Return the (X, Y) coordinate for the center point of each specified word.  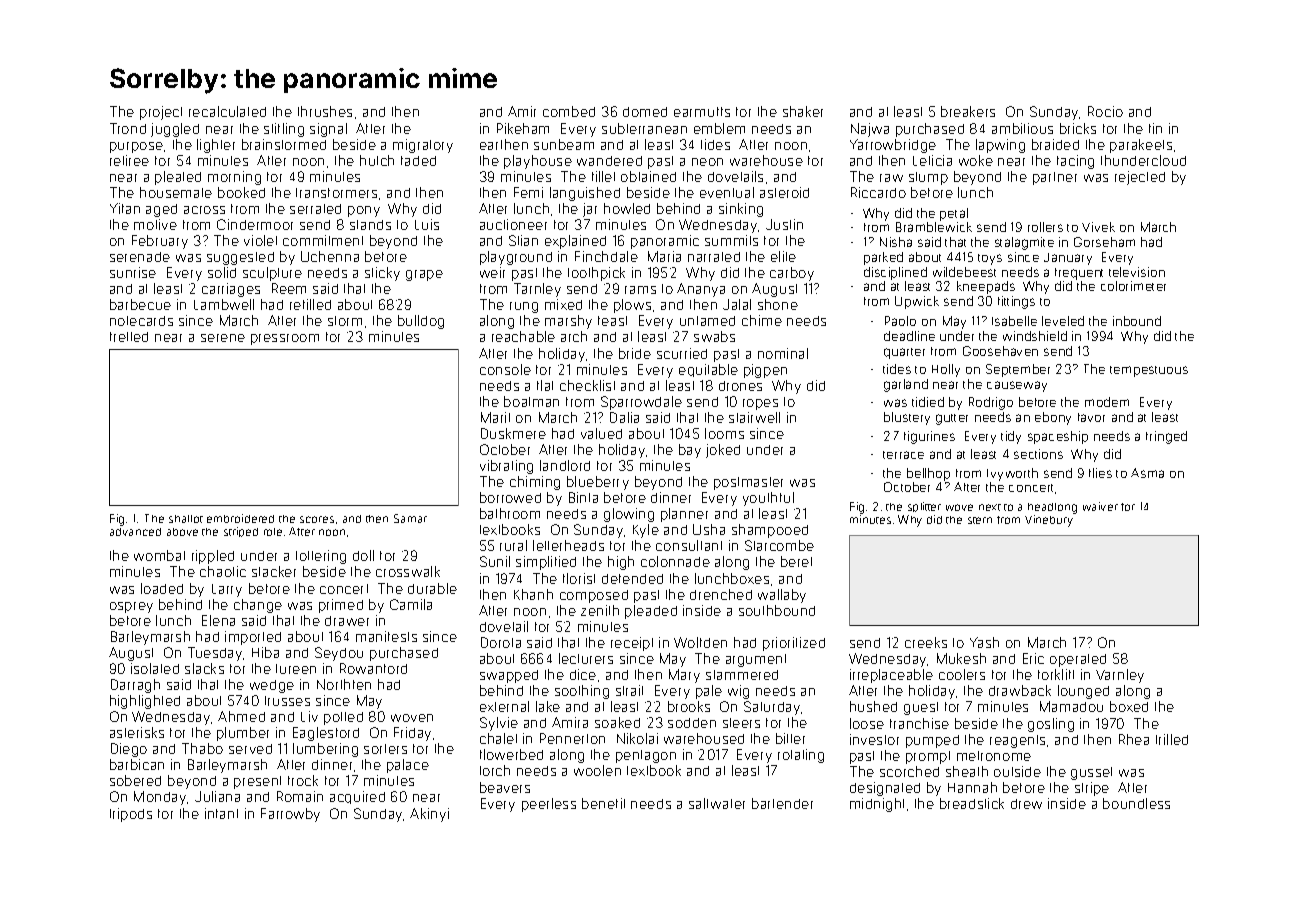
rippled (213, 557)
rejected (1140, 178)
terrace (903, 455)
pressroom (285, 339)
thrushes (325, 111)
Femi (528, 192)
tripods (131, 815)
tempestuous (1149, 371)
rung (524, 307)
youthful (768, 499)
